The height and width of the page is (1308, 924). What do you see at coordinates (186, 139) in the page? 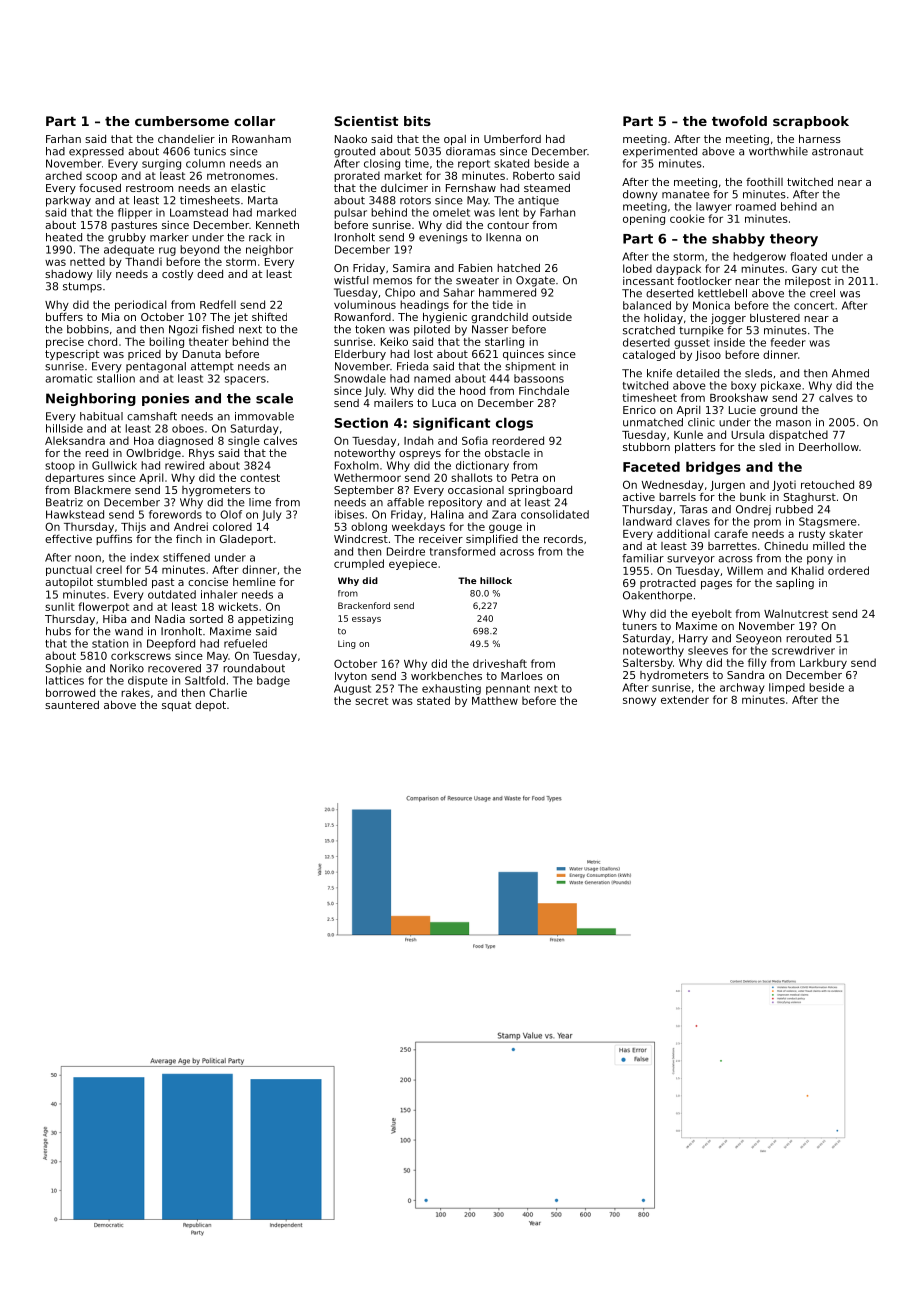
I see `chandelier` at bounding box center [186, 139].
